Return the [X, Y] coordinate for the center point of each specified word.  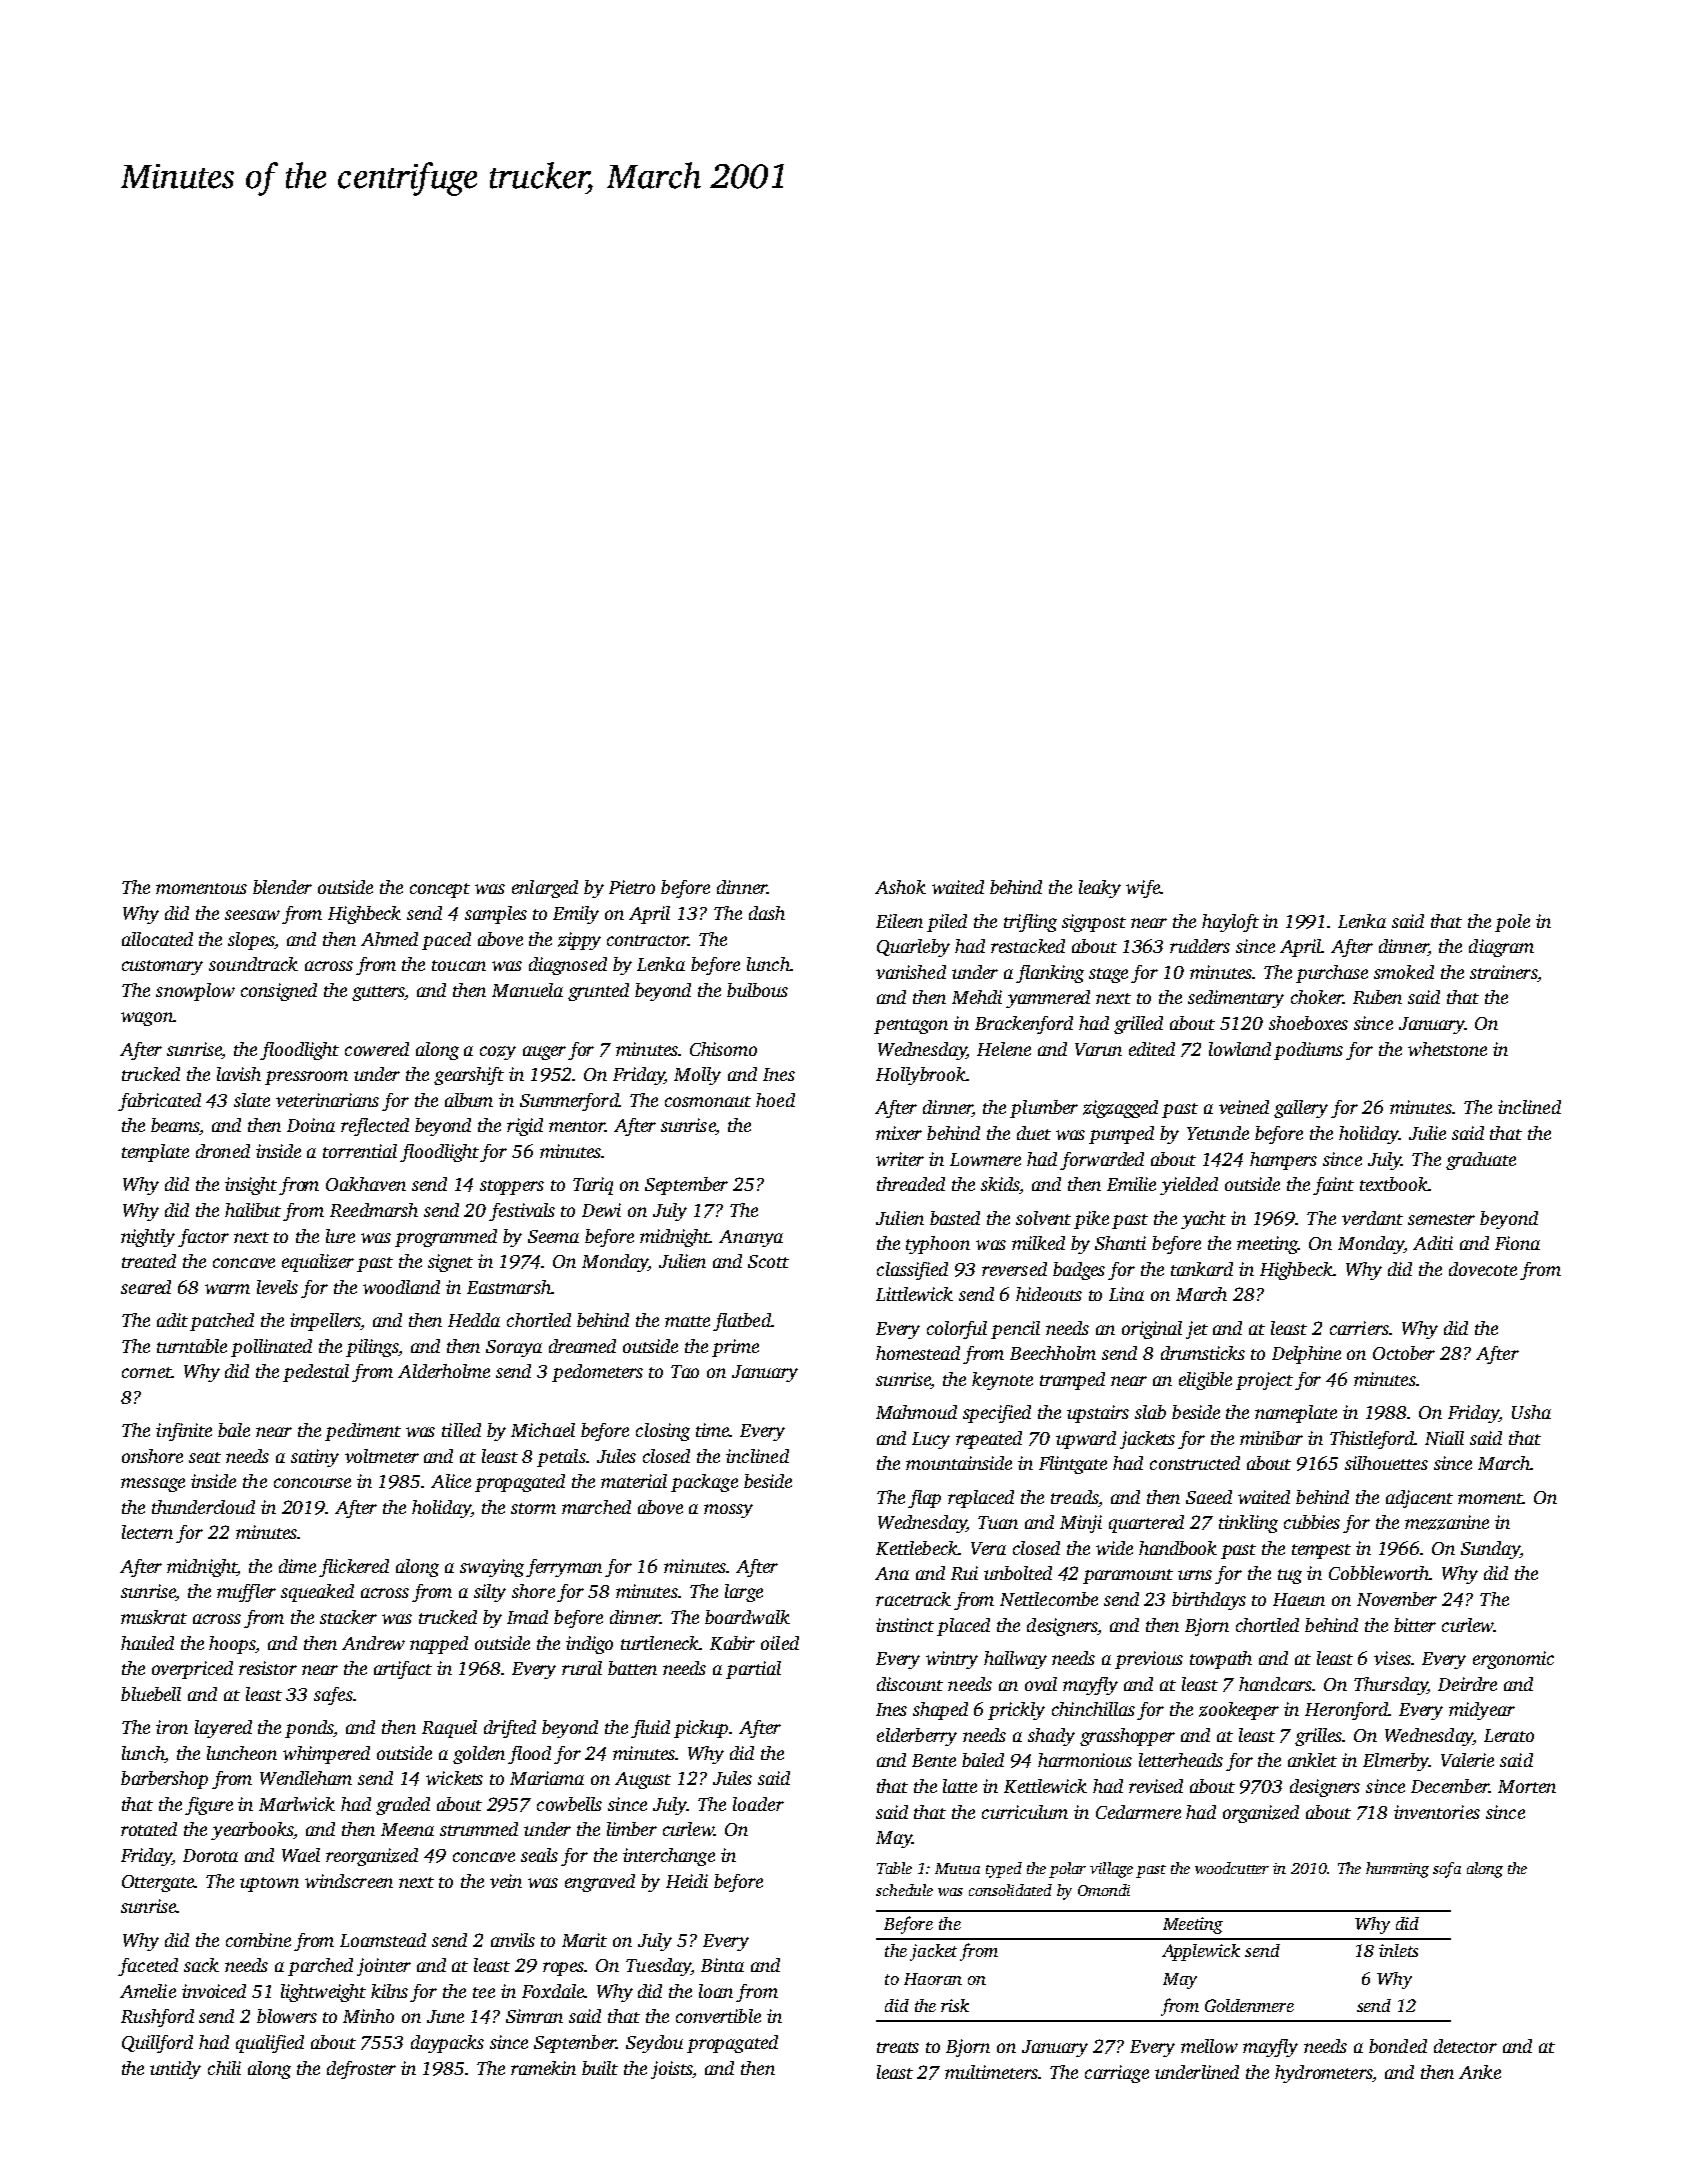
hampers [1283, 1161]
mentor [577, 1126]
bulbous [757, 990]
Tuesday [658, 1967]
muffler [246, 1593]
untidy [175, 2070]
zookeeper [1239, 1711]
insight [251, 1186]
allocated [157, 939]
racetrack [913, 1599]
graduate [1481, 1161]
